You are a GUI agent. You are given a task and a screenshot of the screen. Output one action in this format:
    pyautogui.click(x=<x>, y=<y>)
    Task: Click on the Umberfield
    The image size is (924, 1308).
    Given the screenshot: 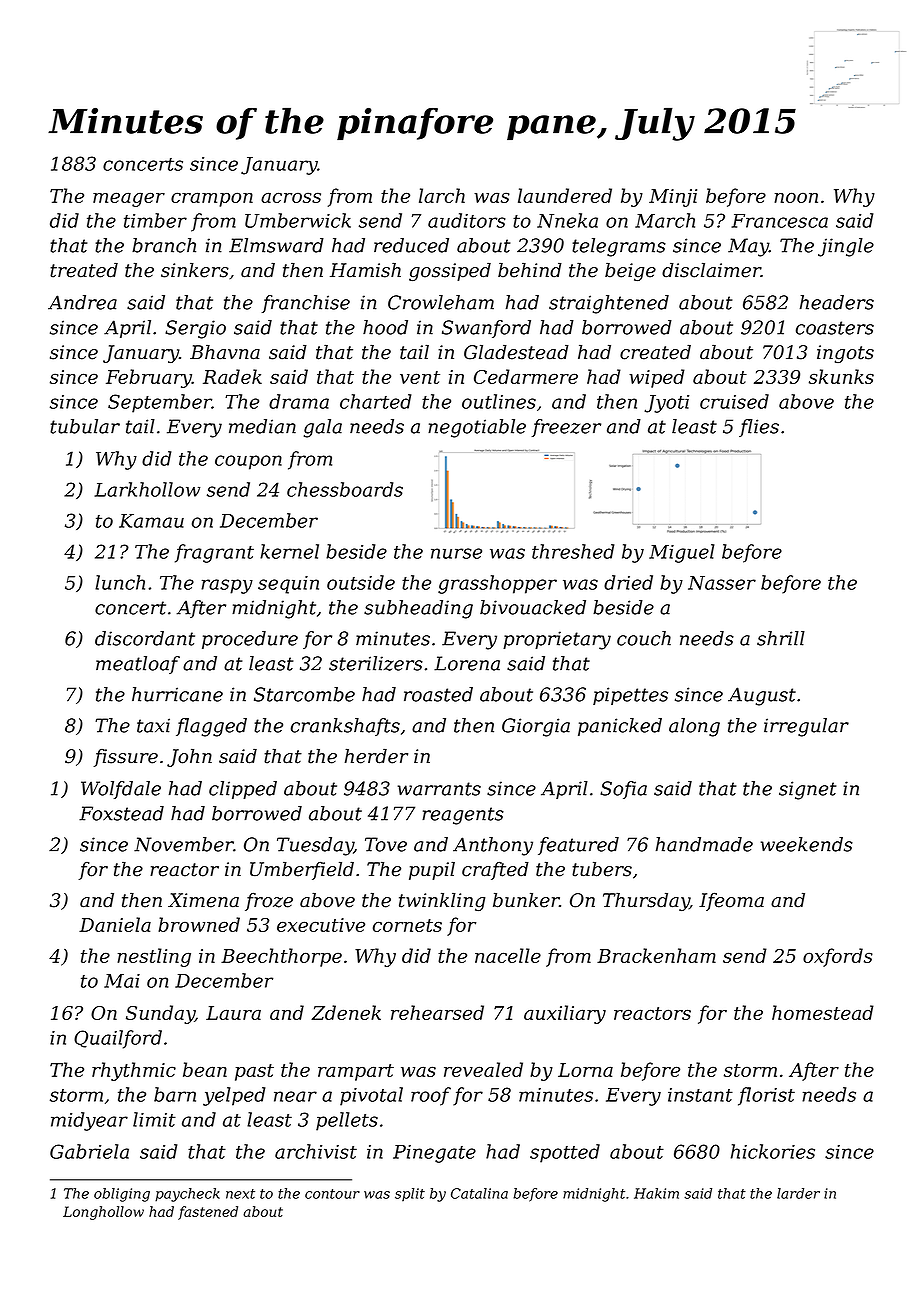 What is the action you would take?
    pyautogui.click(x=302, y=871)
